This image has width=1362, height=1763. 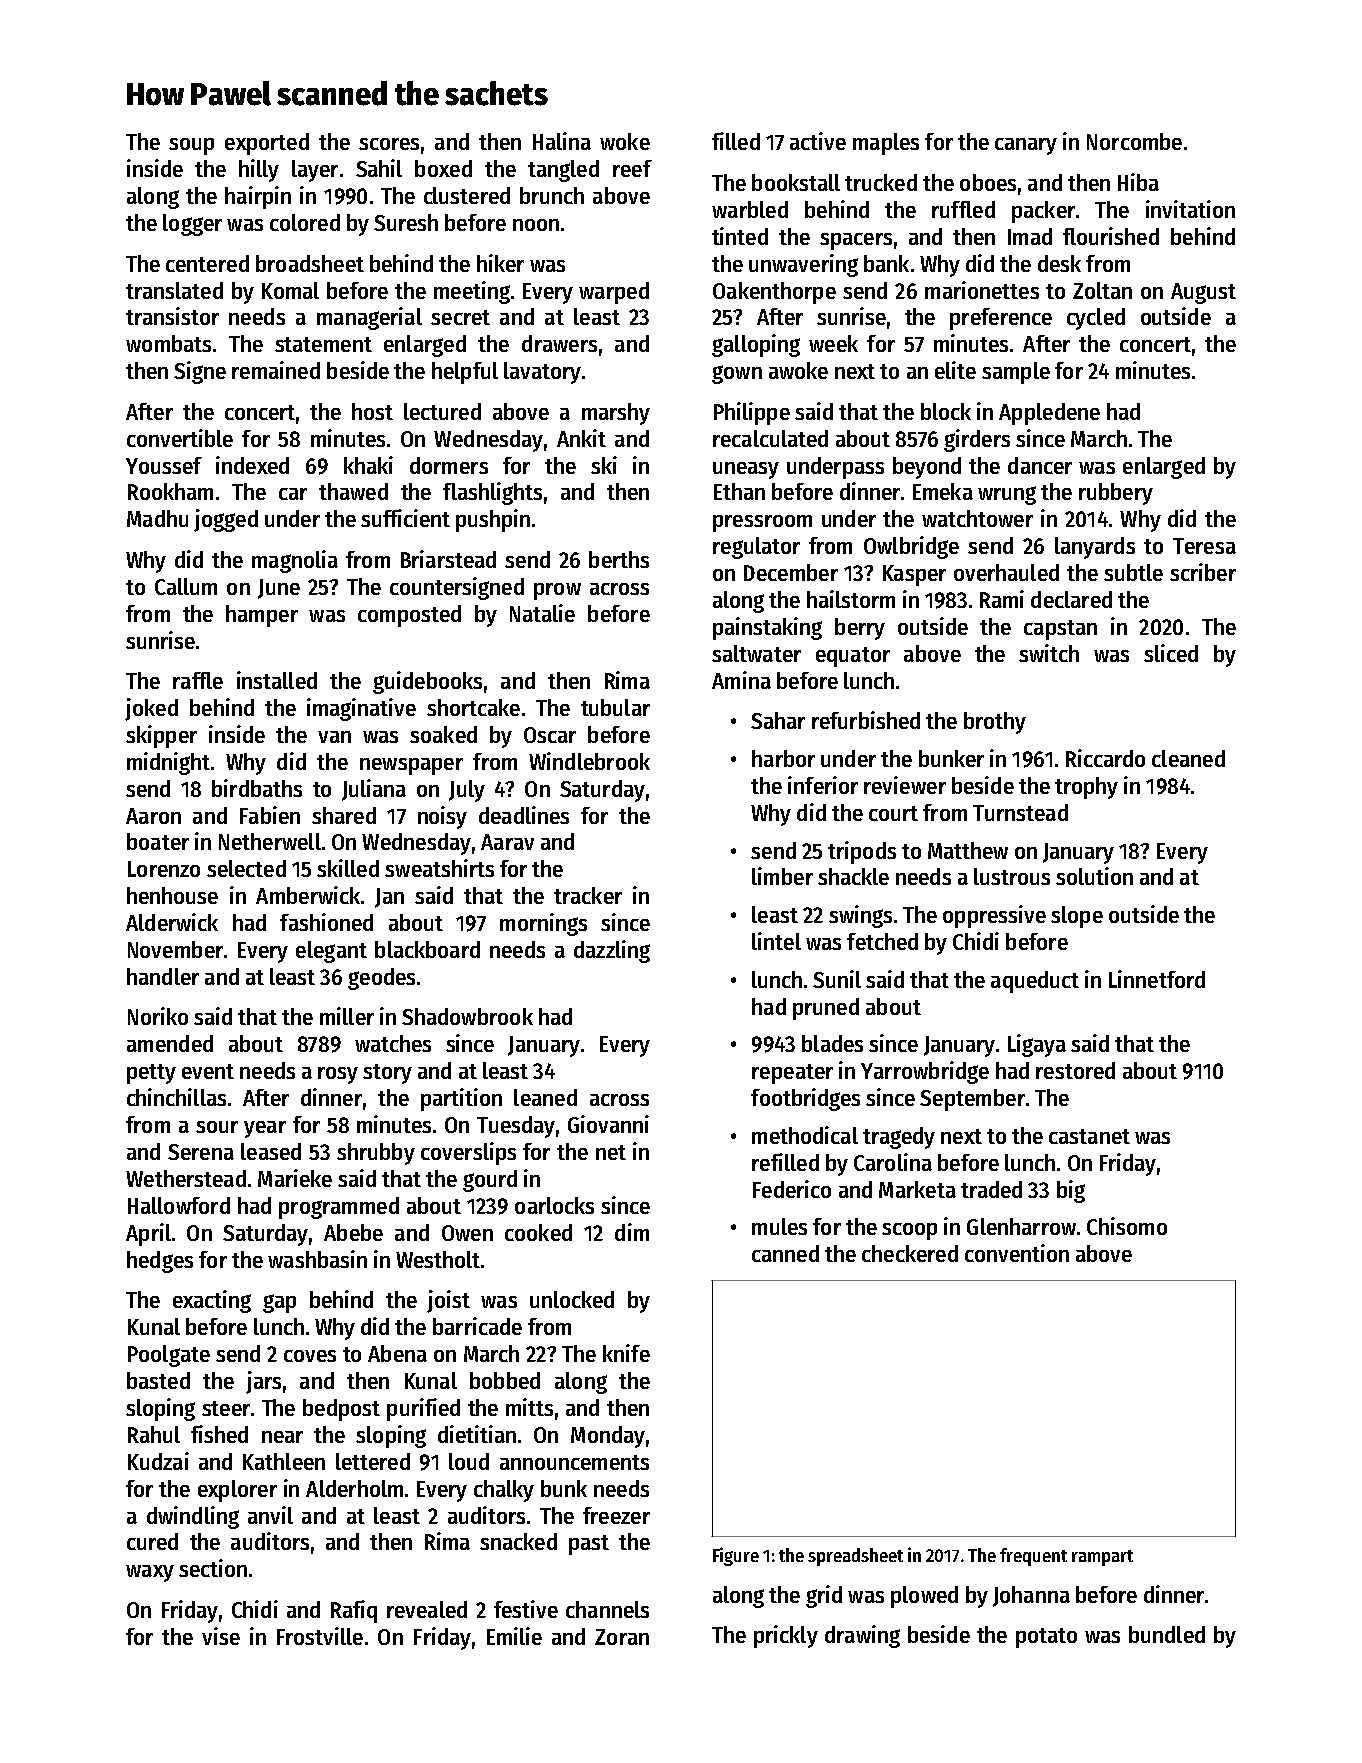 What do you see at coordinates (191, 146) in the image?
I see `soup` at bounding box center [191, 146].
